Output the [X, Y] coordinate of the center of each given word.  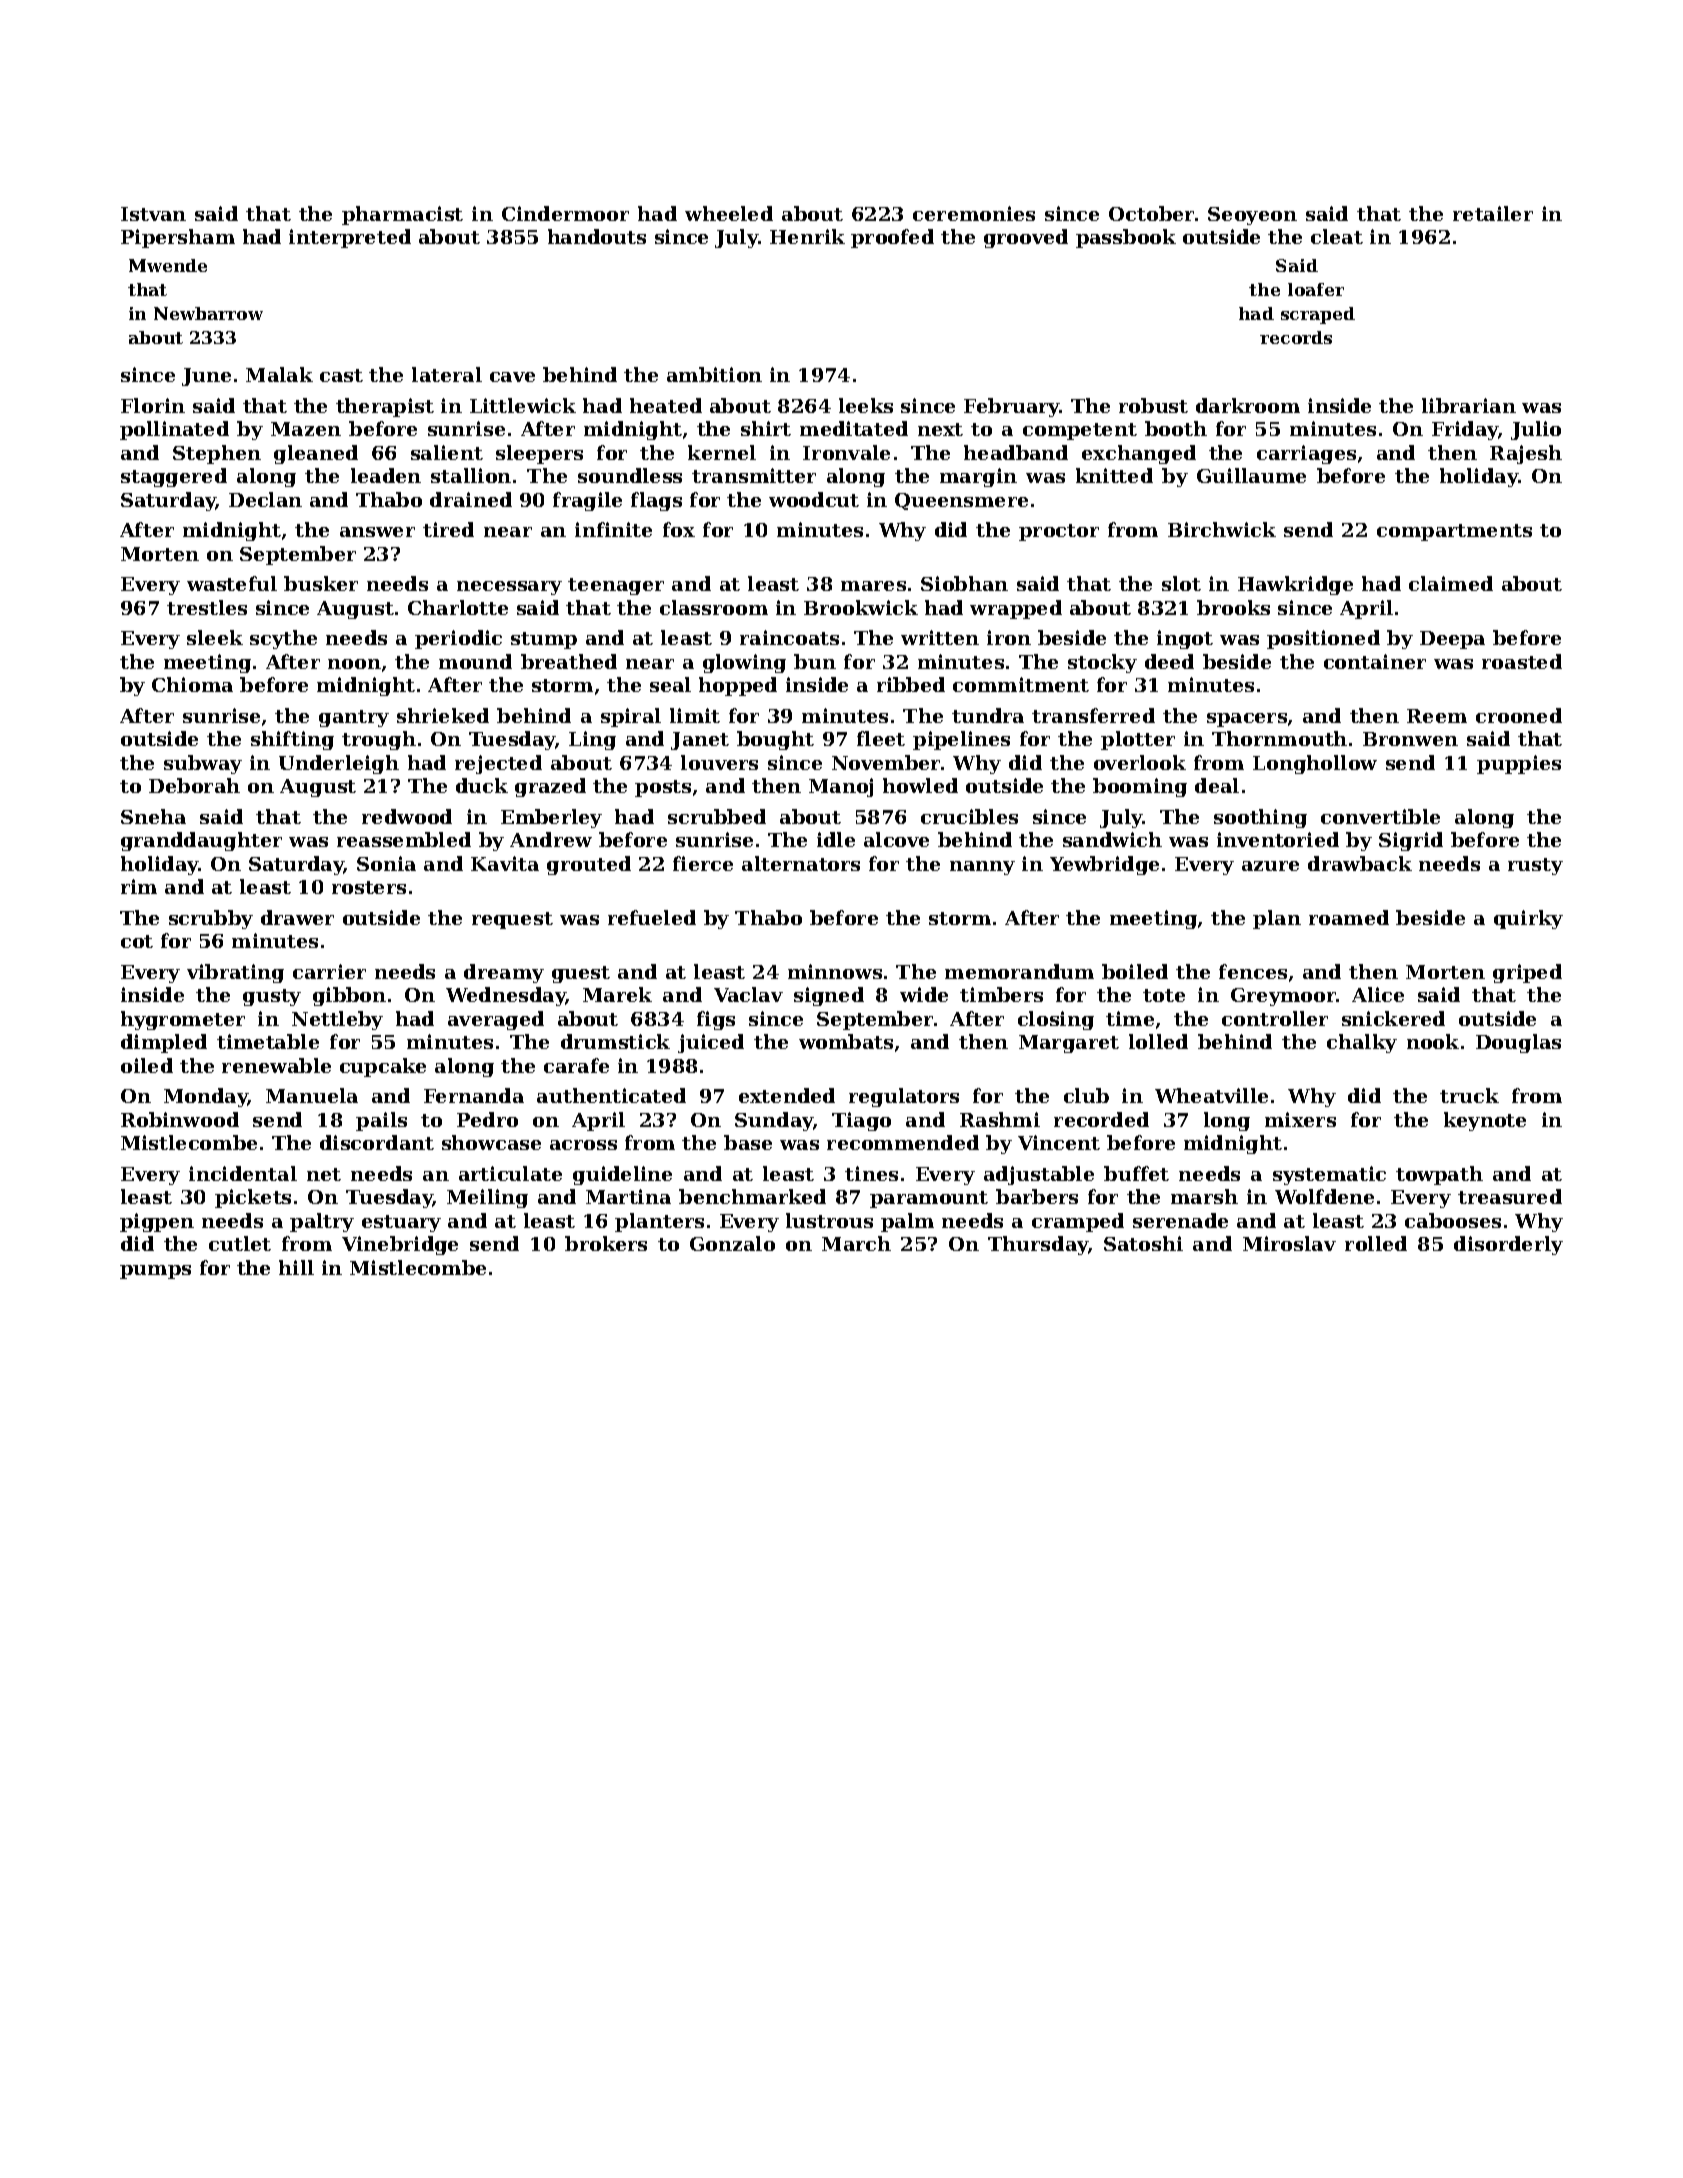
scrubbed [717, 816]
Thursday [1038, 1245]
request [512, 920]
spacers [1247, 720]
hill [296, 1267]
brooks [1233, 607]
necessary [509, 588]
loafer [1316, 289]
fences [1253, 971]
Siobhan [964, 583]
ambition [714, 374]
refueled [652, 917]
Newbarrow [208, 313]
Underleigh [339, 764]
